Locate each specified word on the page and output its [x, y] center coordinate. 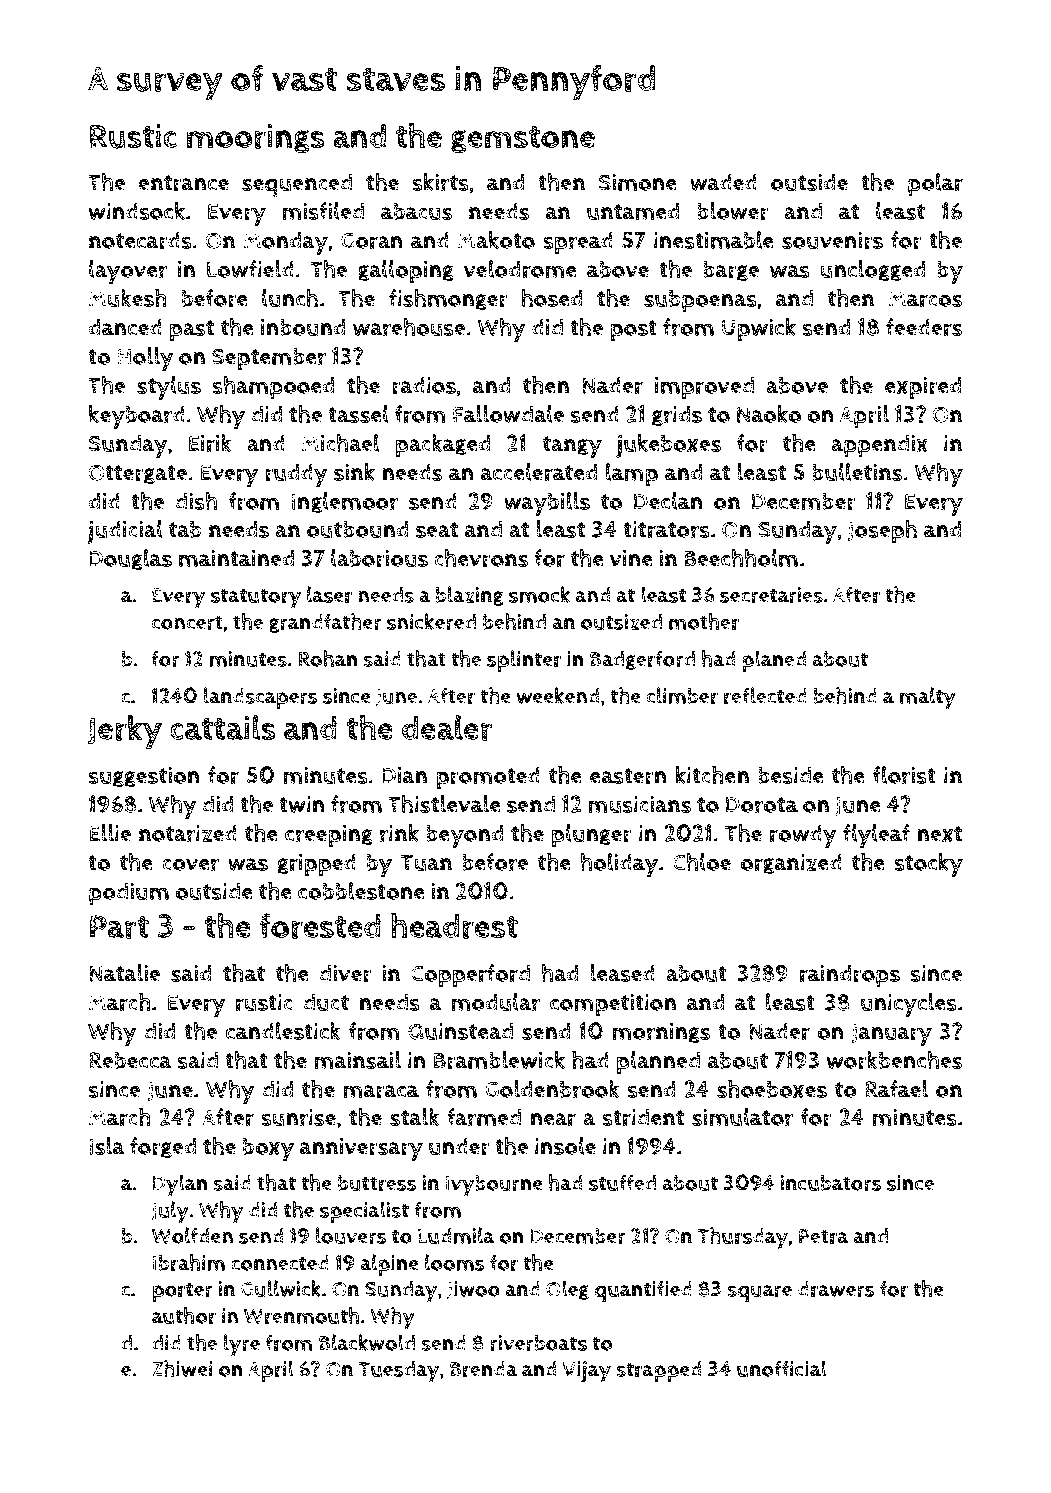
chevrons [481, 558]
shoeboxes [772, 1089]
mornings [661, 1033]
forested [320, 926]
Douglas [130, 560]
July [170, 1212]
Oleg [567, 1290]
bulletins [857, 472]
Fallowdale [508, 414]
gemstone [523, 139]
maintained [236, 558]
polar [935, 185]
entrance [183, 183]
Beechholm [741, 558]
